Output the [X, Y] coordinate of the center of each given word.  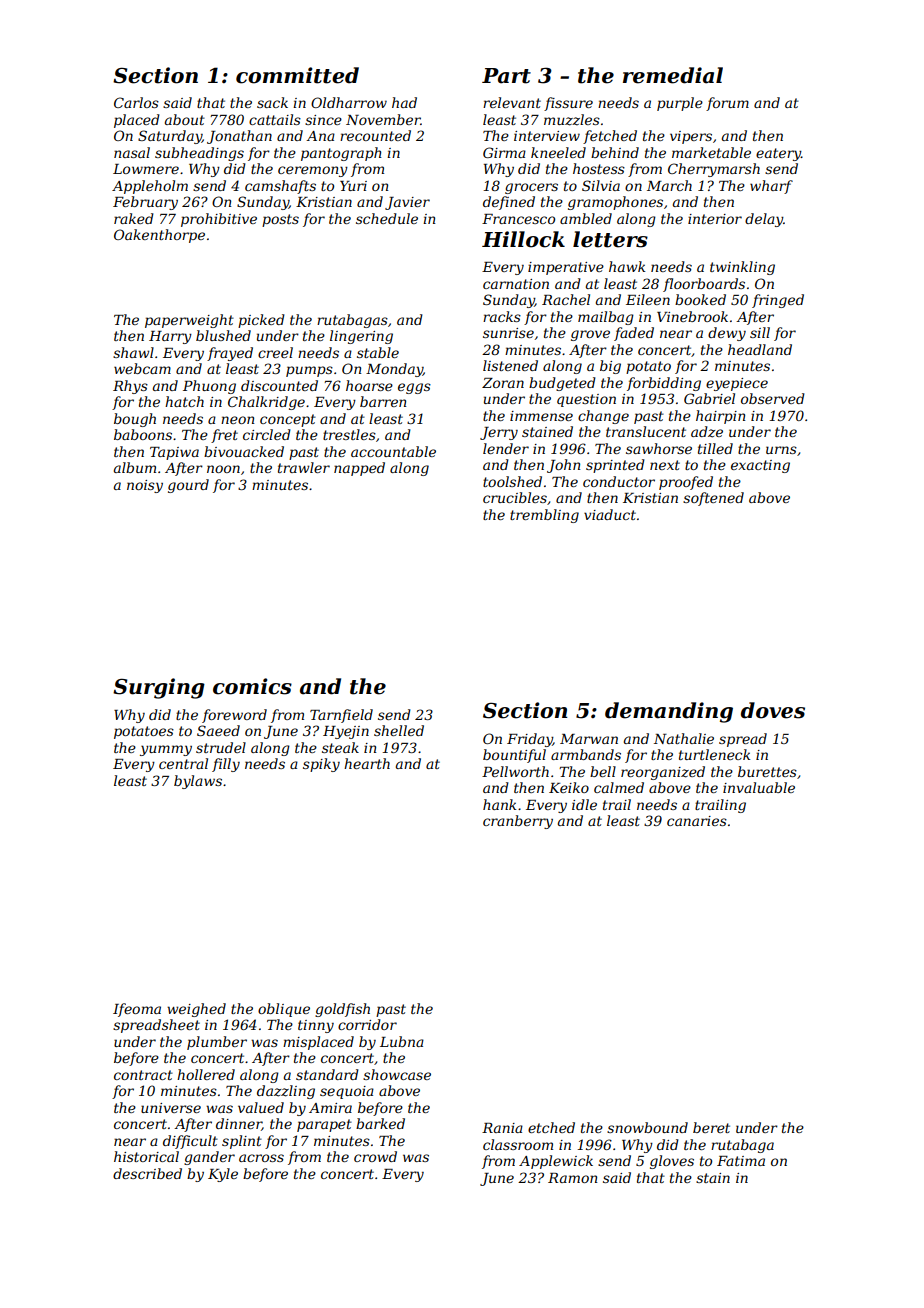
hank [499, 804]
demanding [669, 712]
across [261, 1158]
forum [727, 104]
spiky [321, 765]
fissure [568, 104]
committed [297, 75]
